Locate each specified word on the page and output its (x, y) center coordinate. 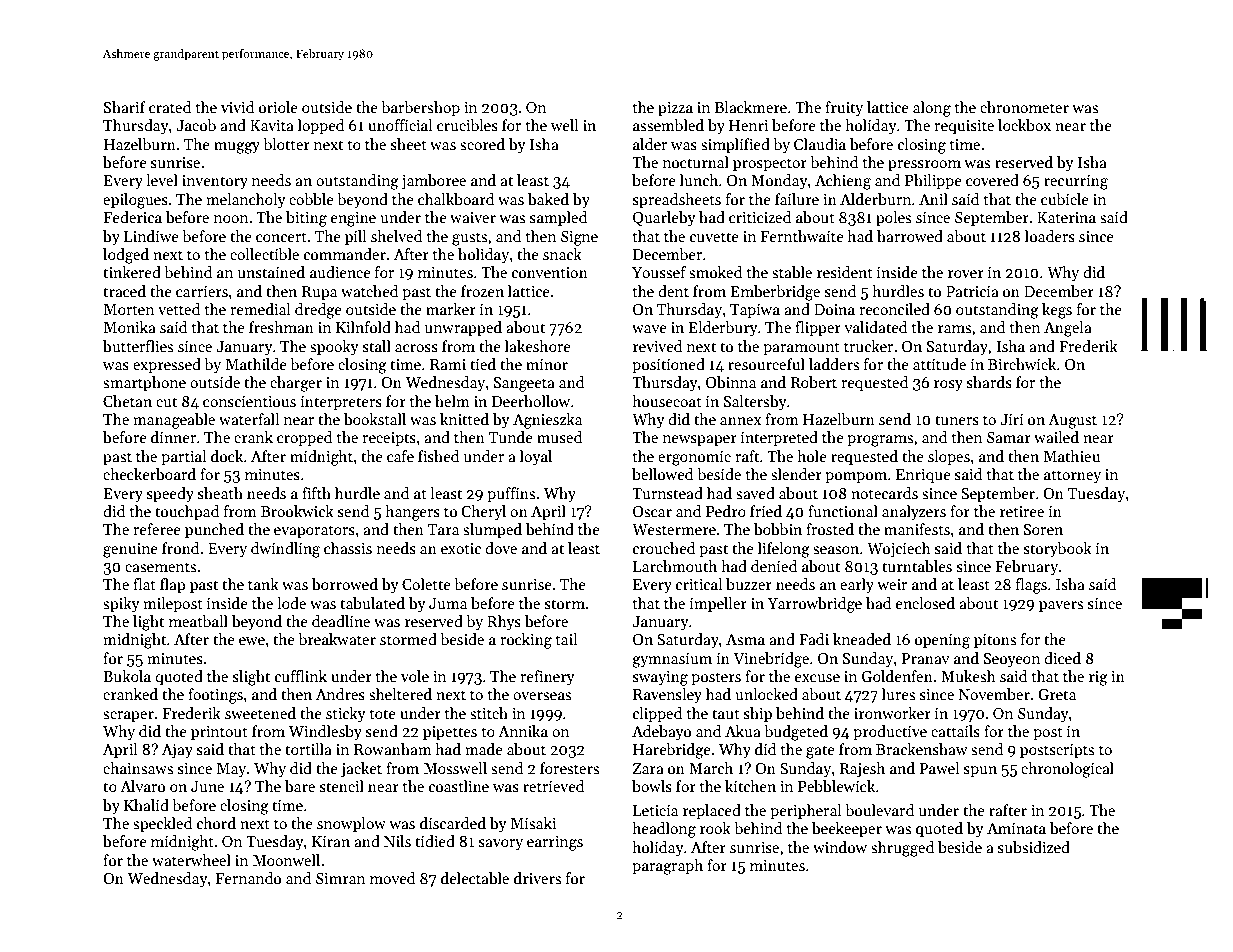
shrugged (902, 849)
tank (263, 584)
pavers (1061, 606)
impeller (718, 604)
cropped (304, 438)
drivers (537, 878)
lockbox (1024, 125)
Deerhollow (531, 401)
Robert (814, 382)
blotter (286, 144)
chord (216, 823)
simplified (735, 145)
